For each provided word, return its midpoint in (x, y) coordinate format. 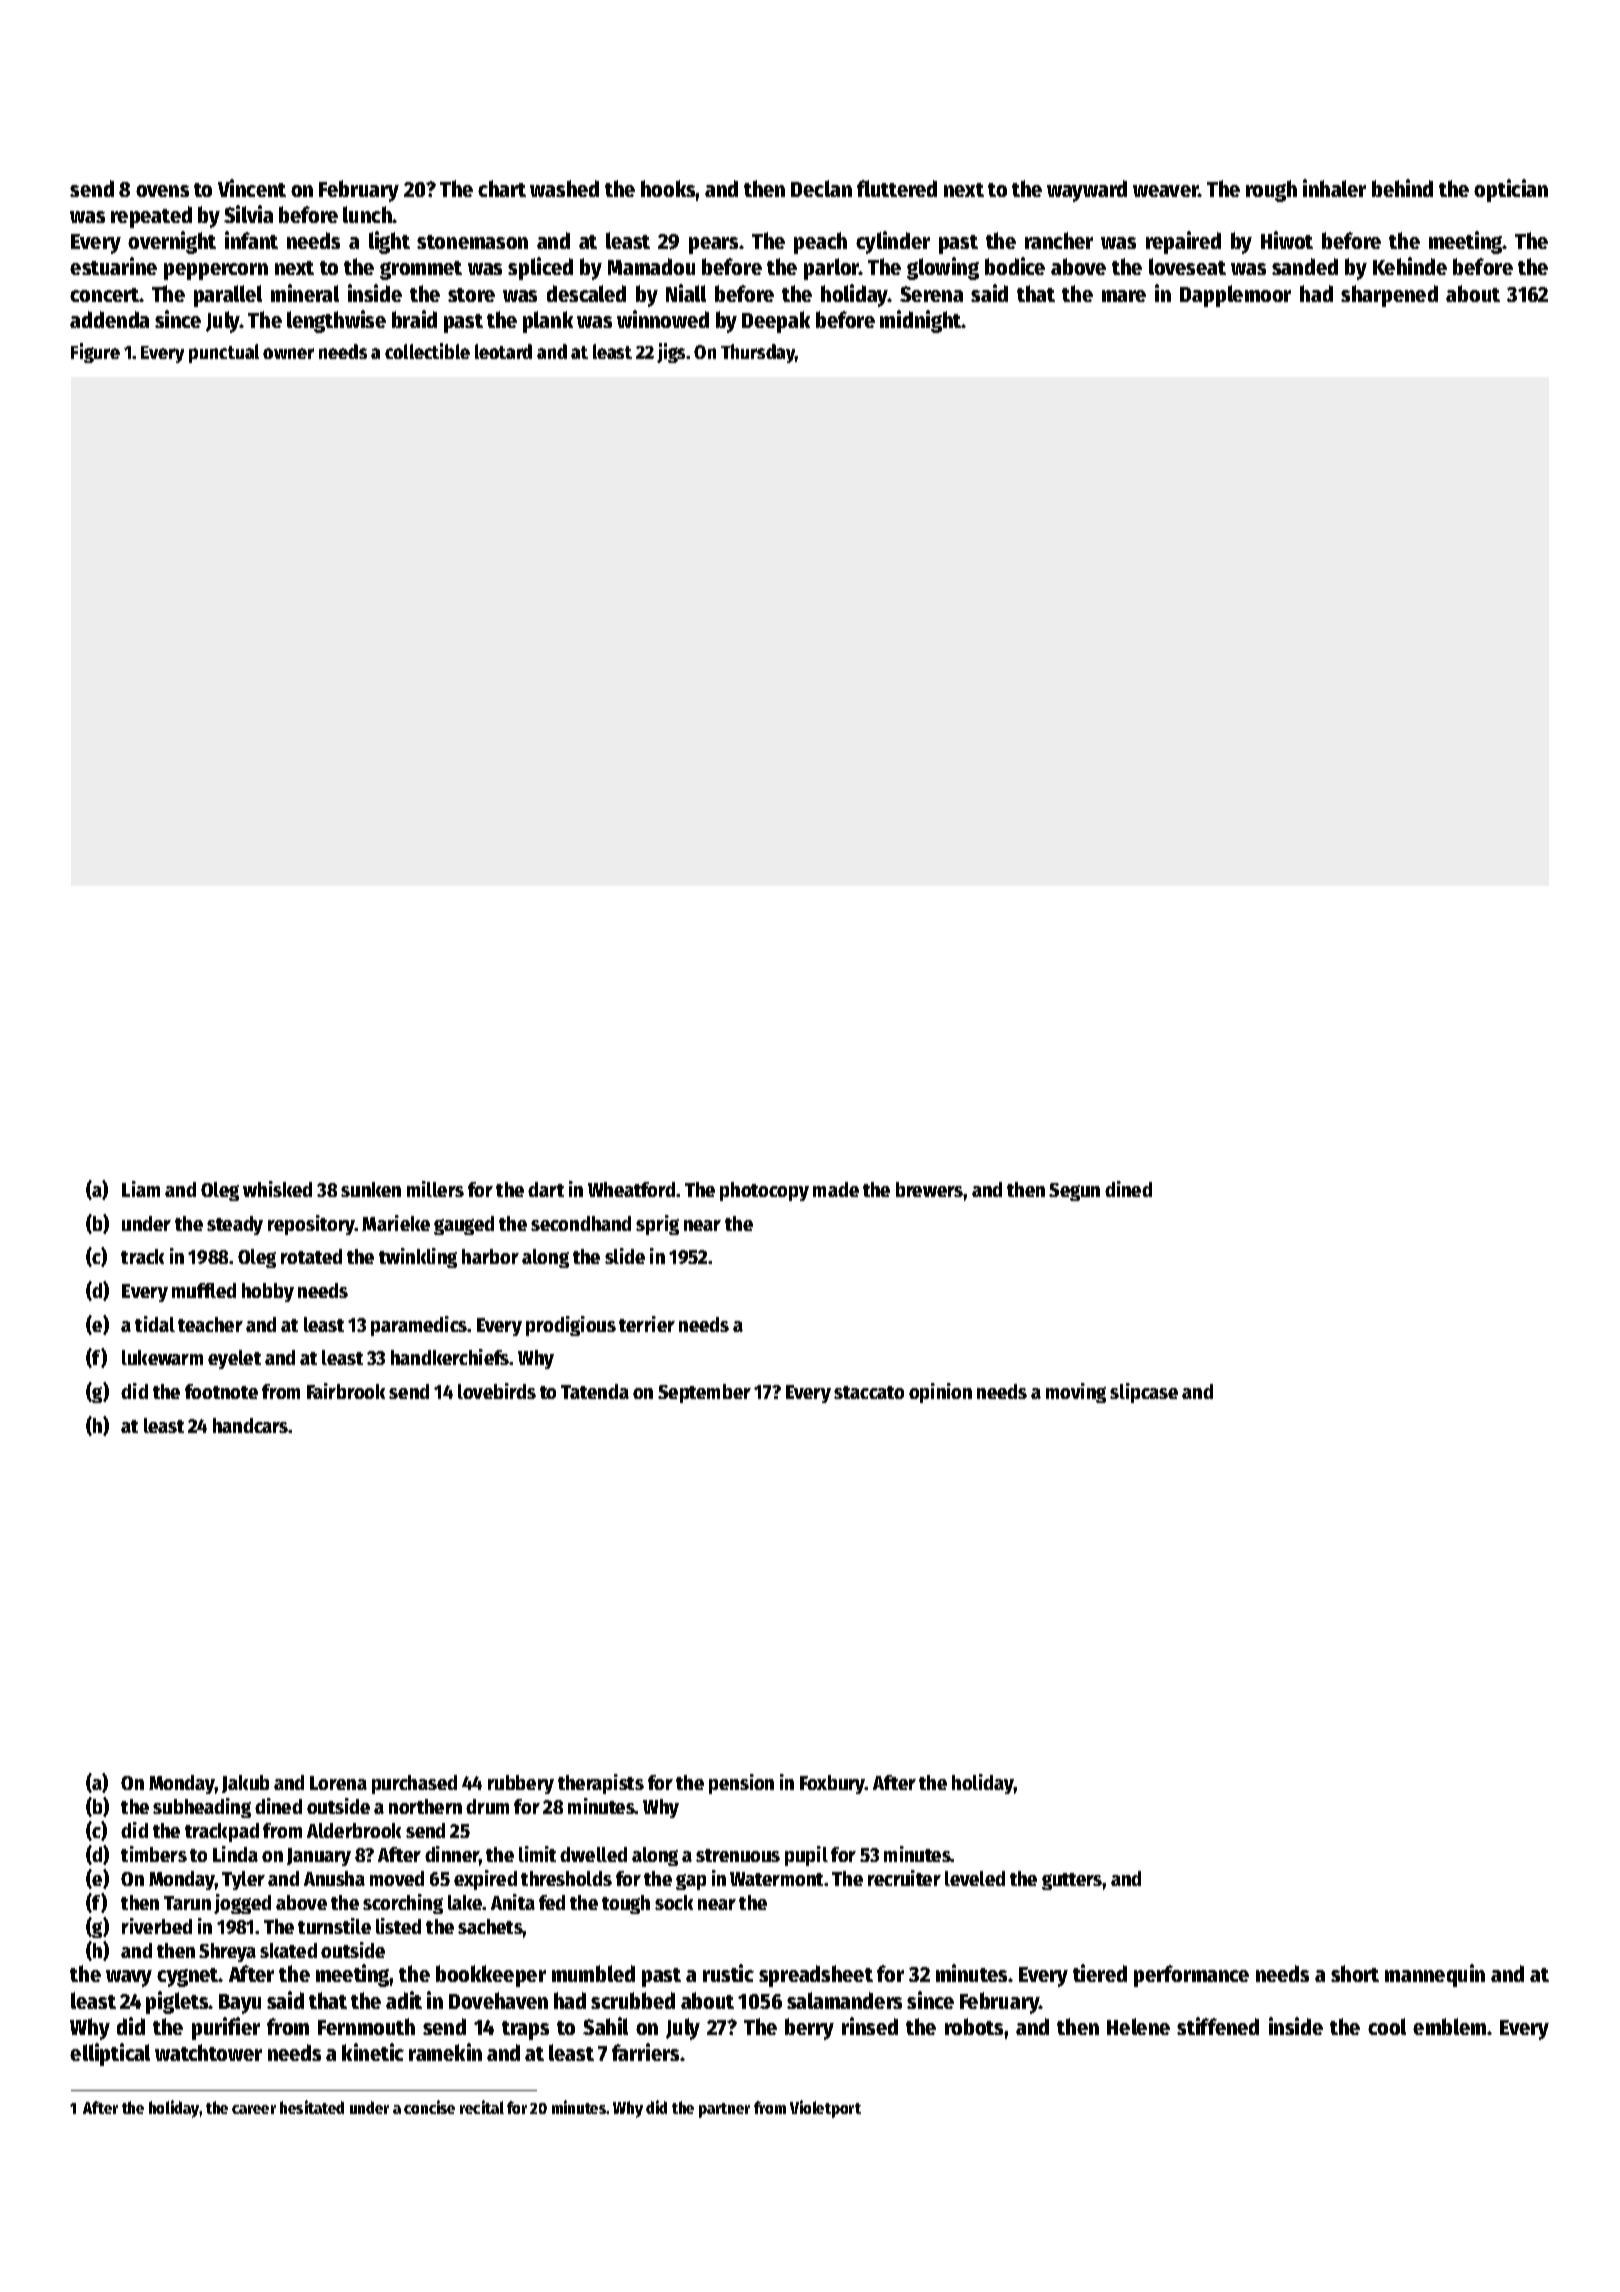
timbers (154, 1854)
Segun (1074, 1192)
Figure (95, 353)
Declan (821, 188)
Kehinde (1410, 266)
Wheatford (631, 1189)
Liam (141, 1189)
